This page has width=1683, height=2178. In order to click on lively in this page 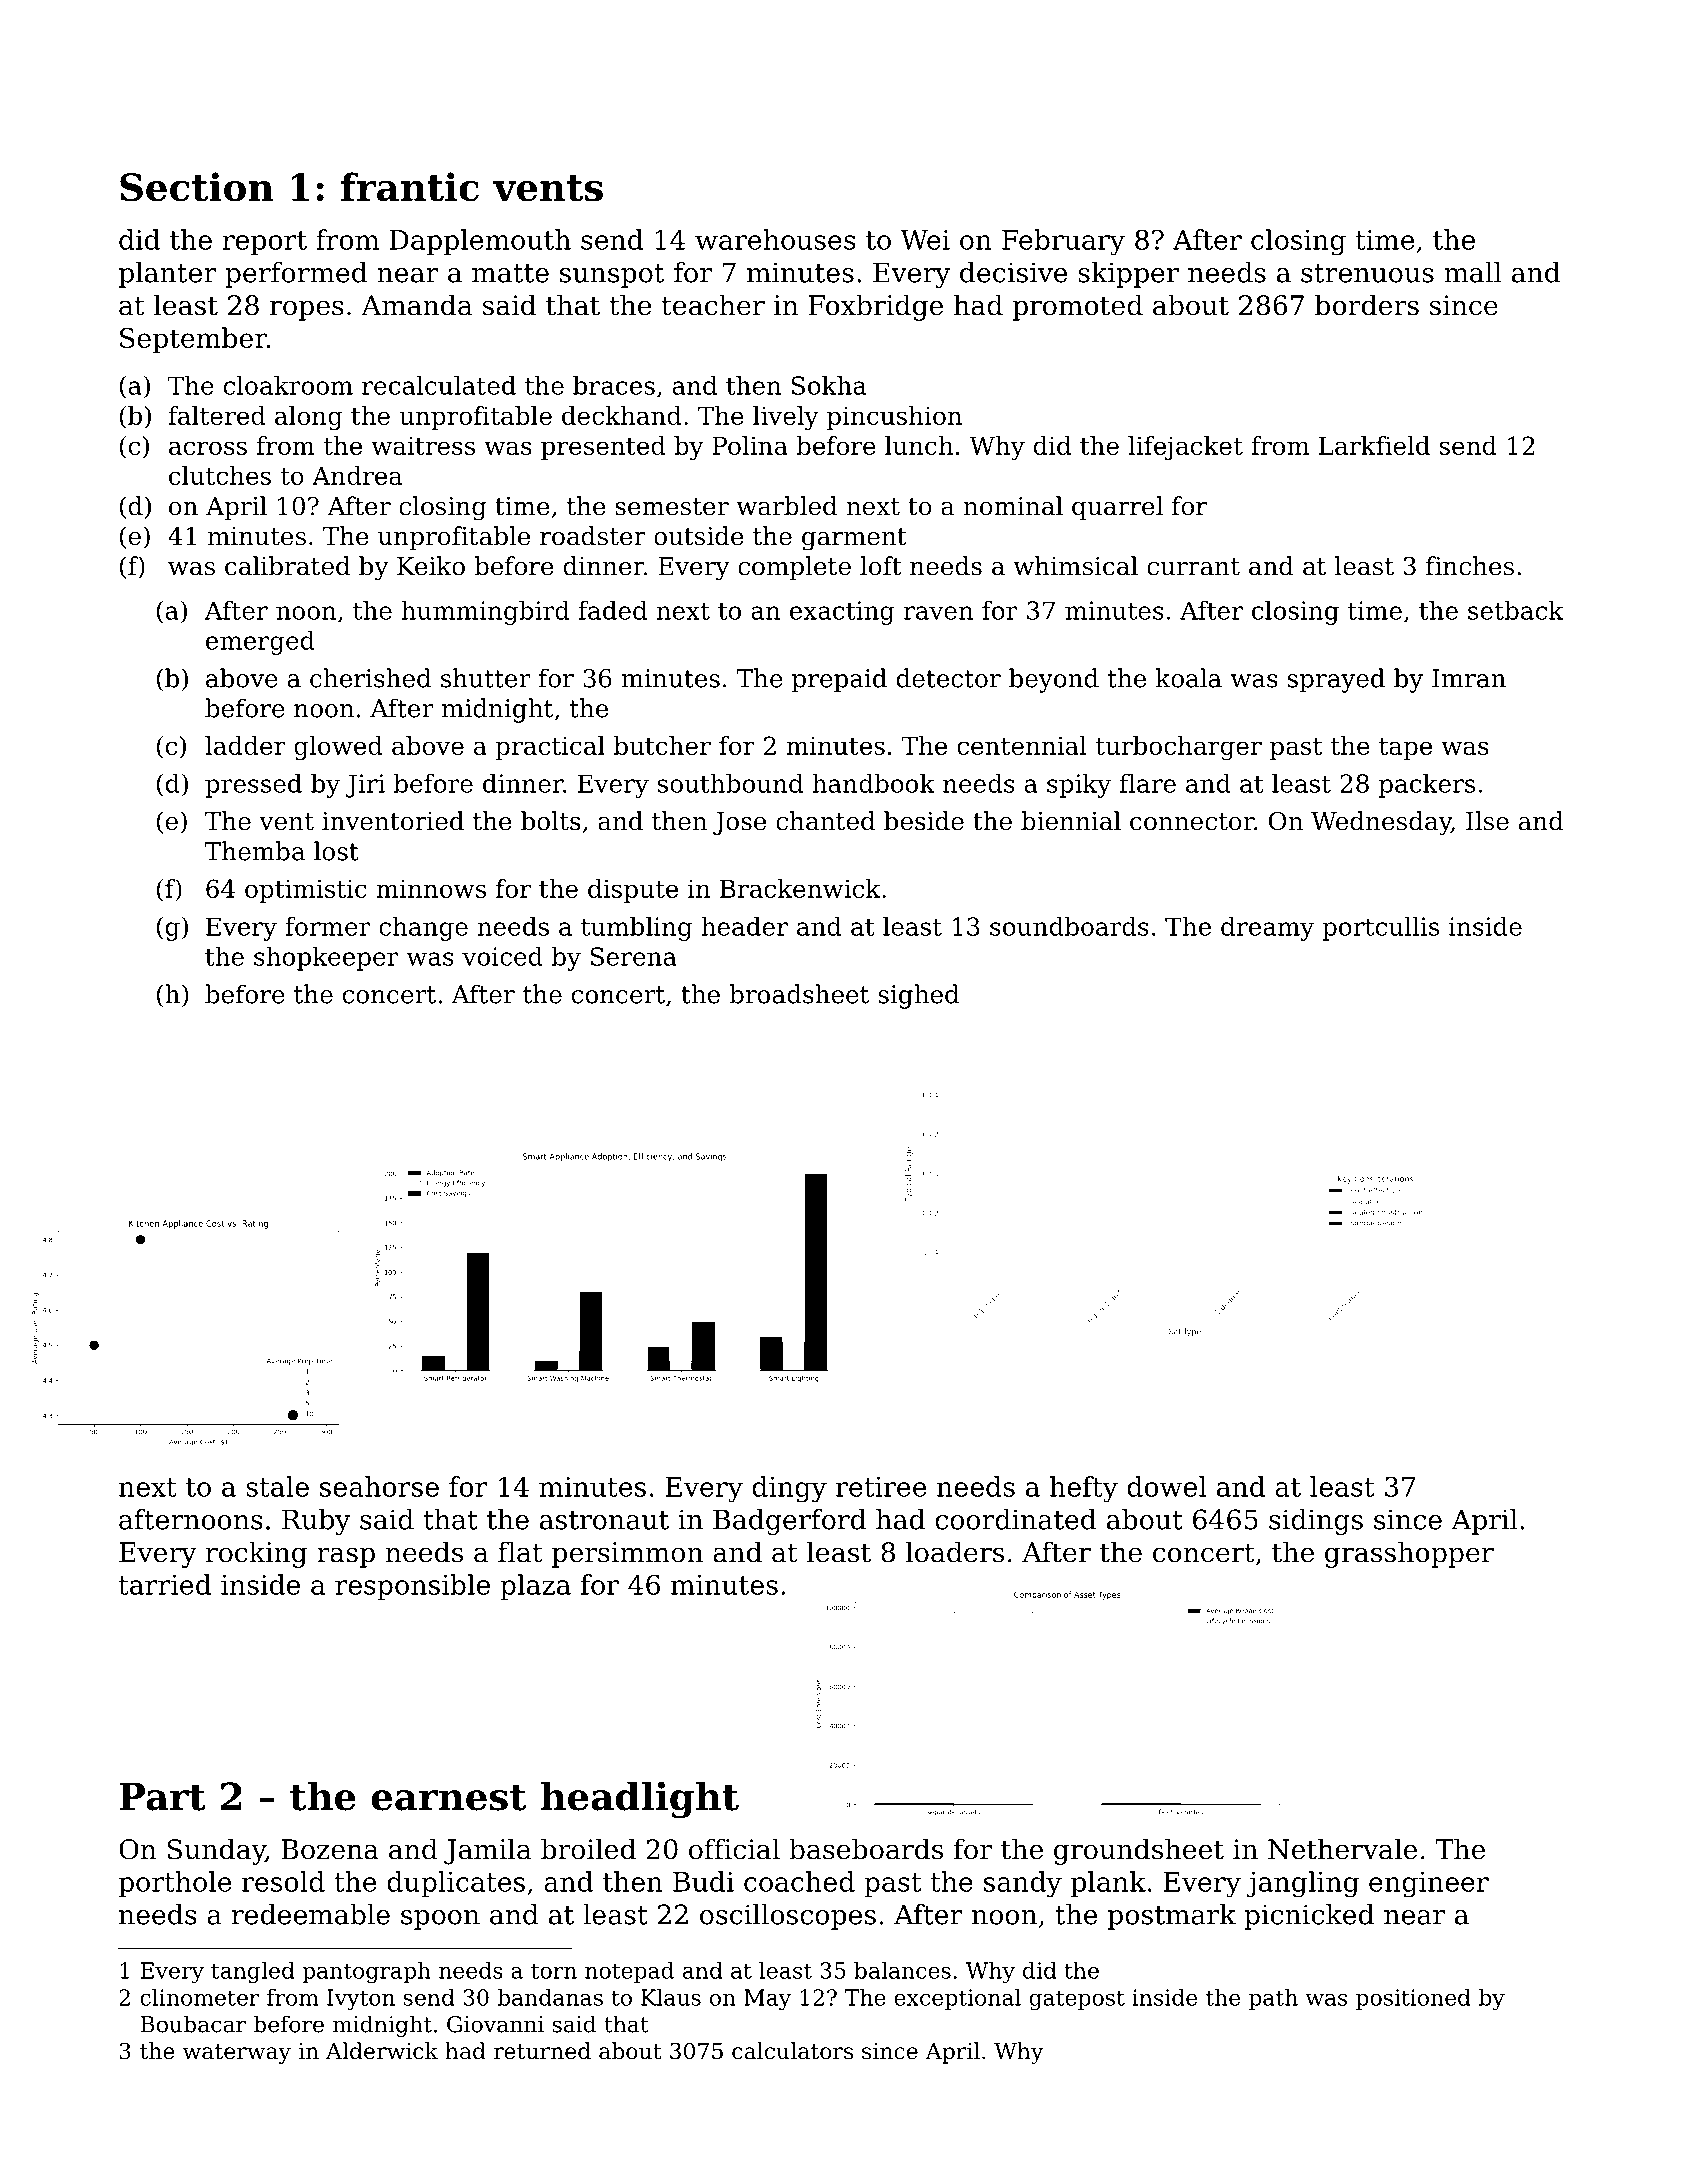, I will do `click(786, 418)`.
